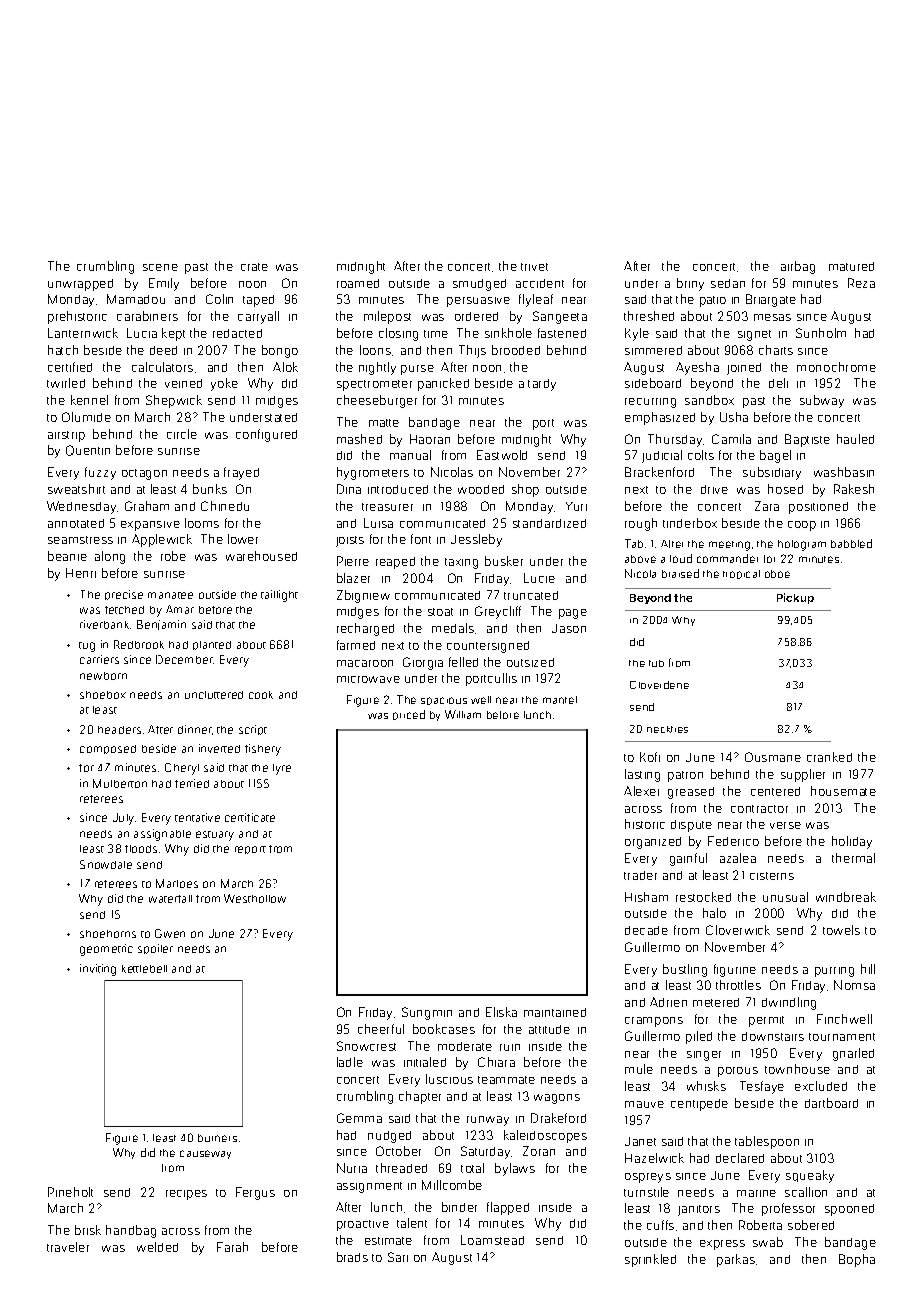  Describe the element at coordinates (853, 858) in the screenshot. I see `thermal` at that location.
